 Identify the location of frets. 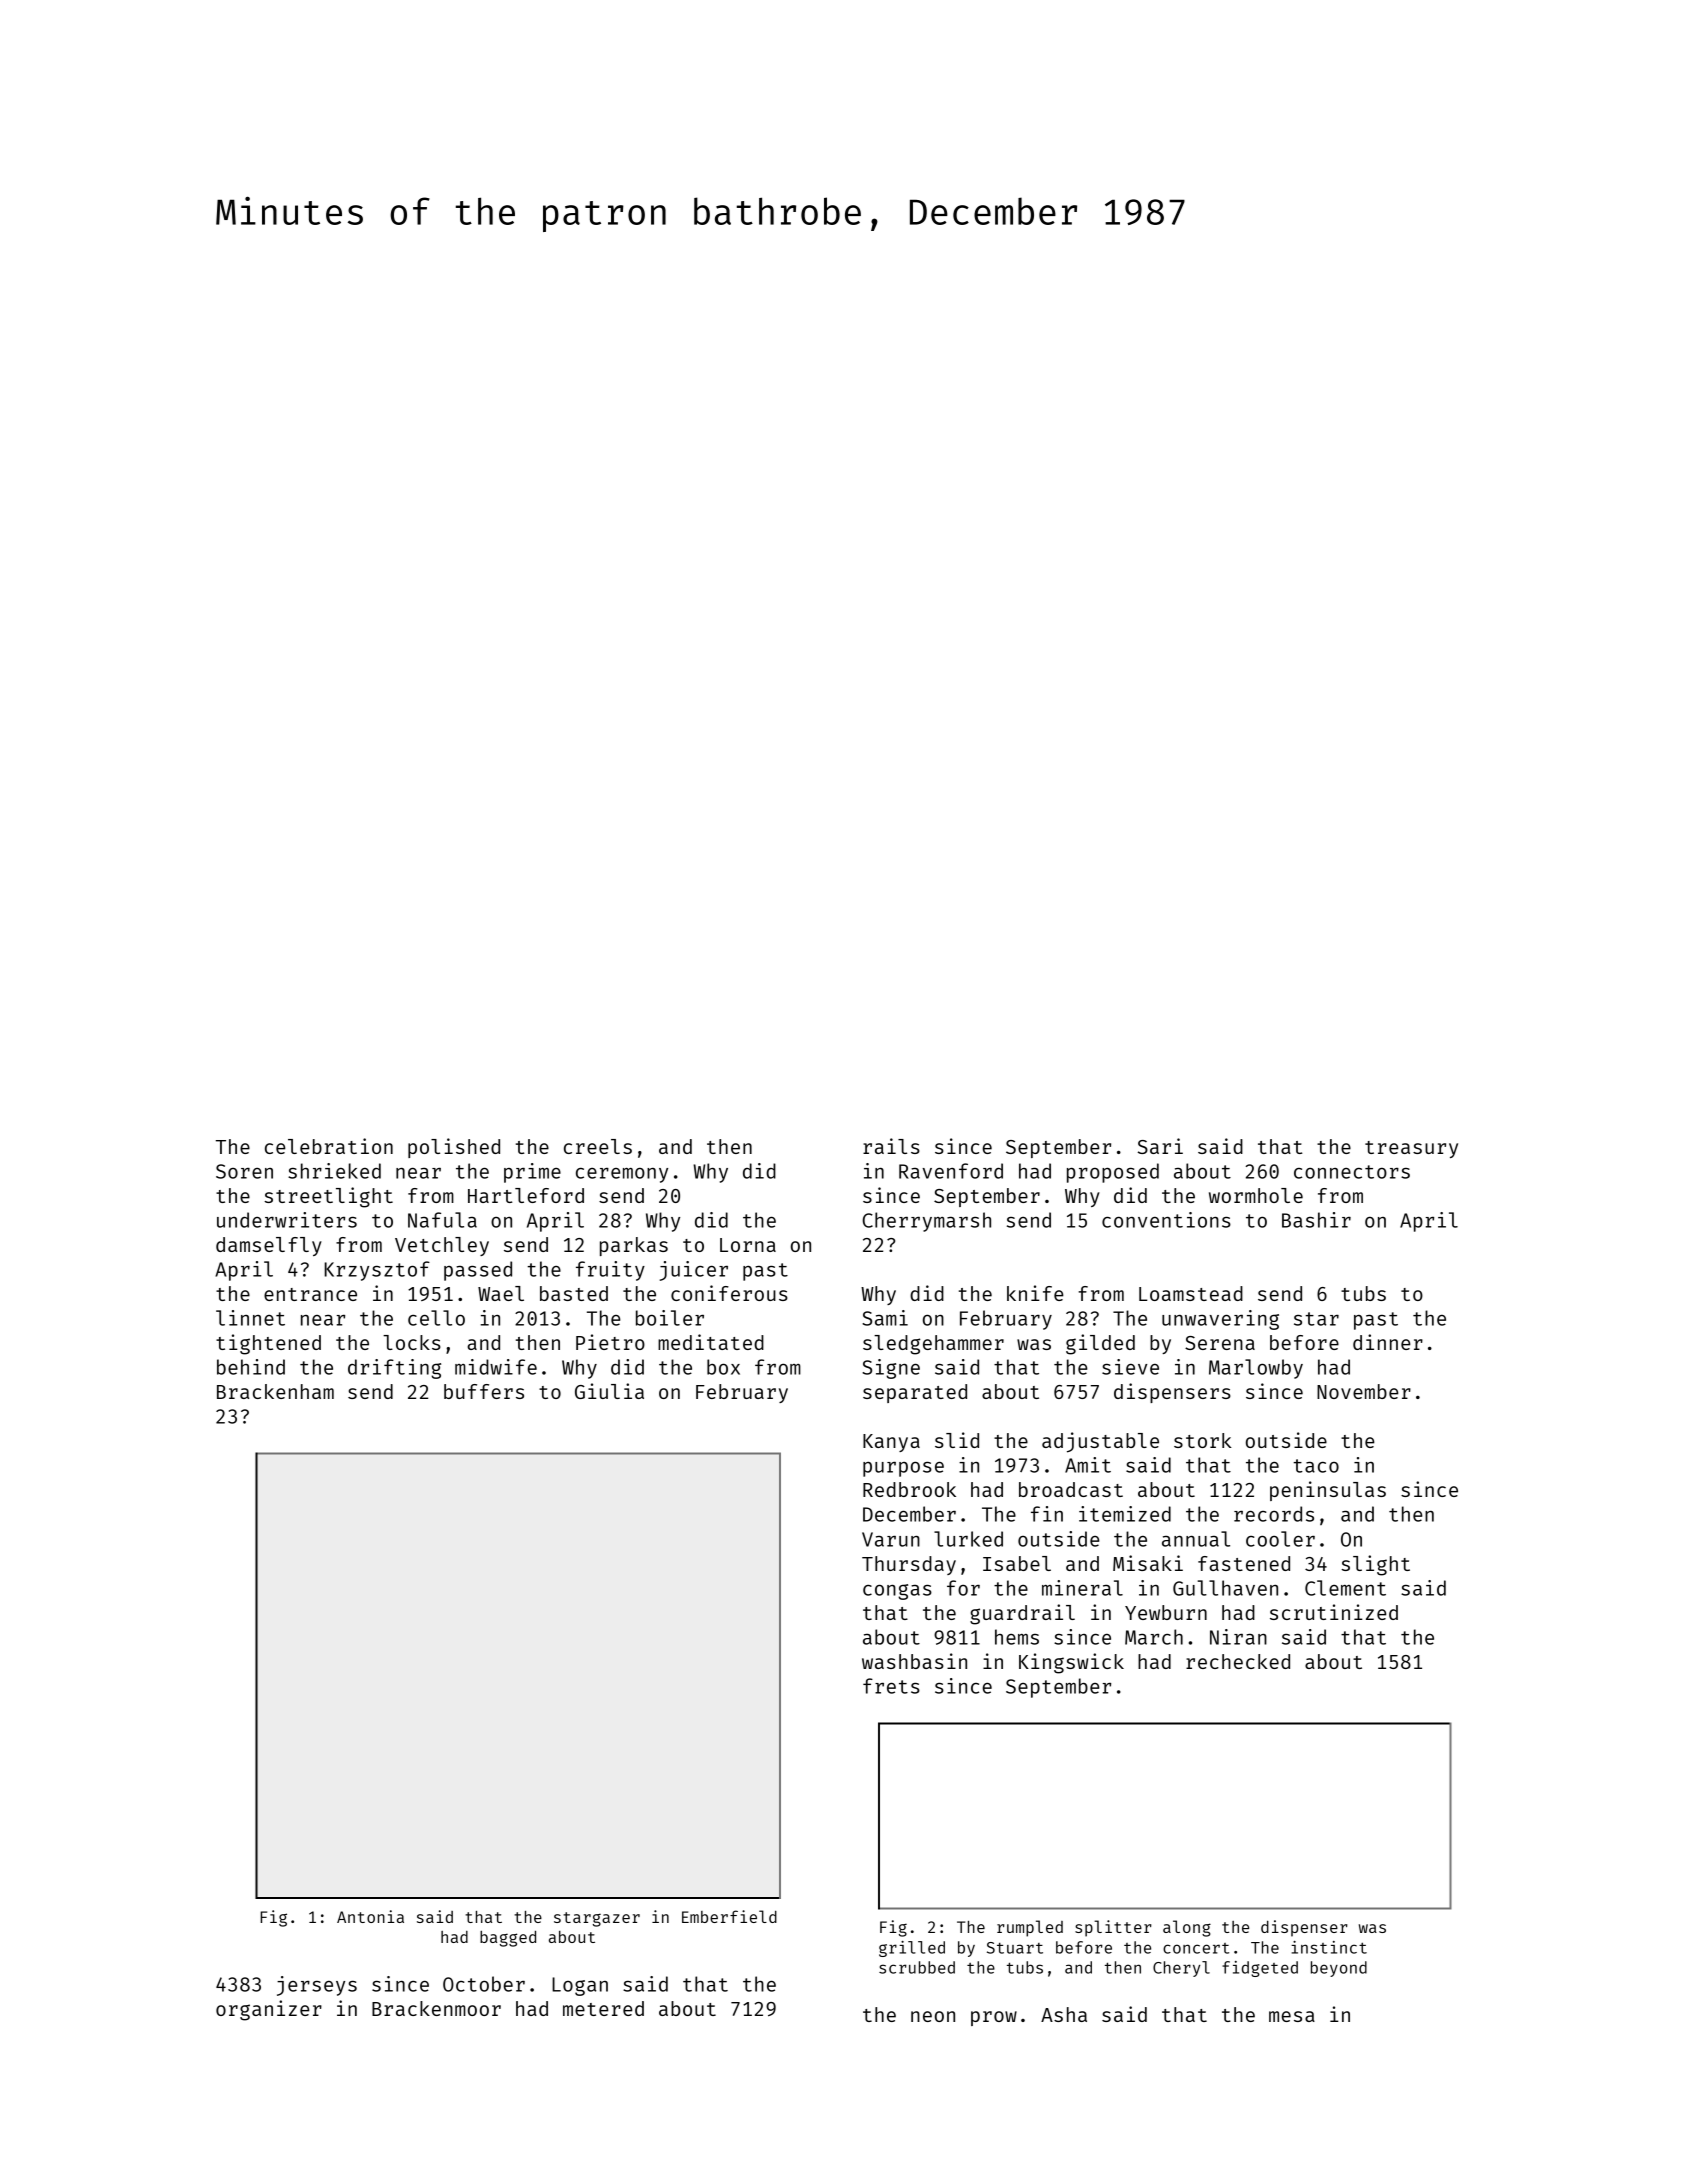
(891, 1686).
